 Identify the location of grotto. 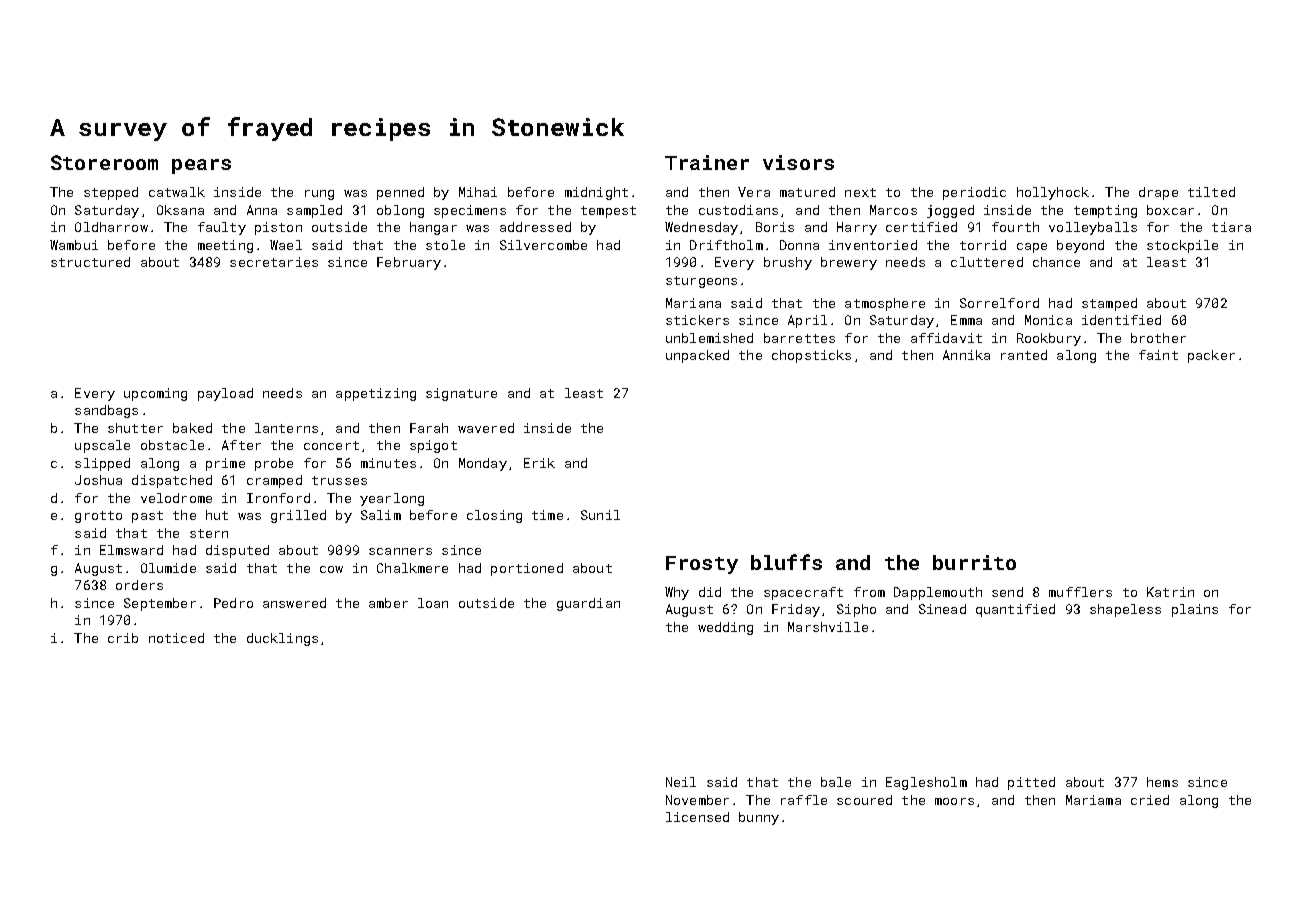
(98, 517).
